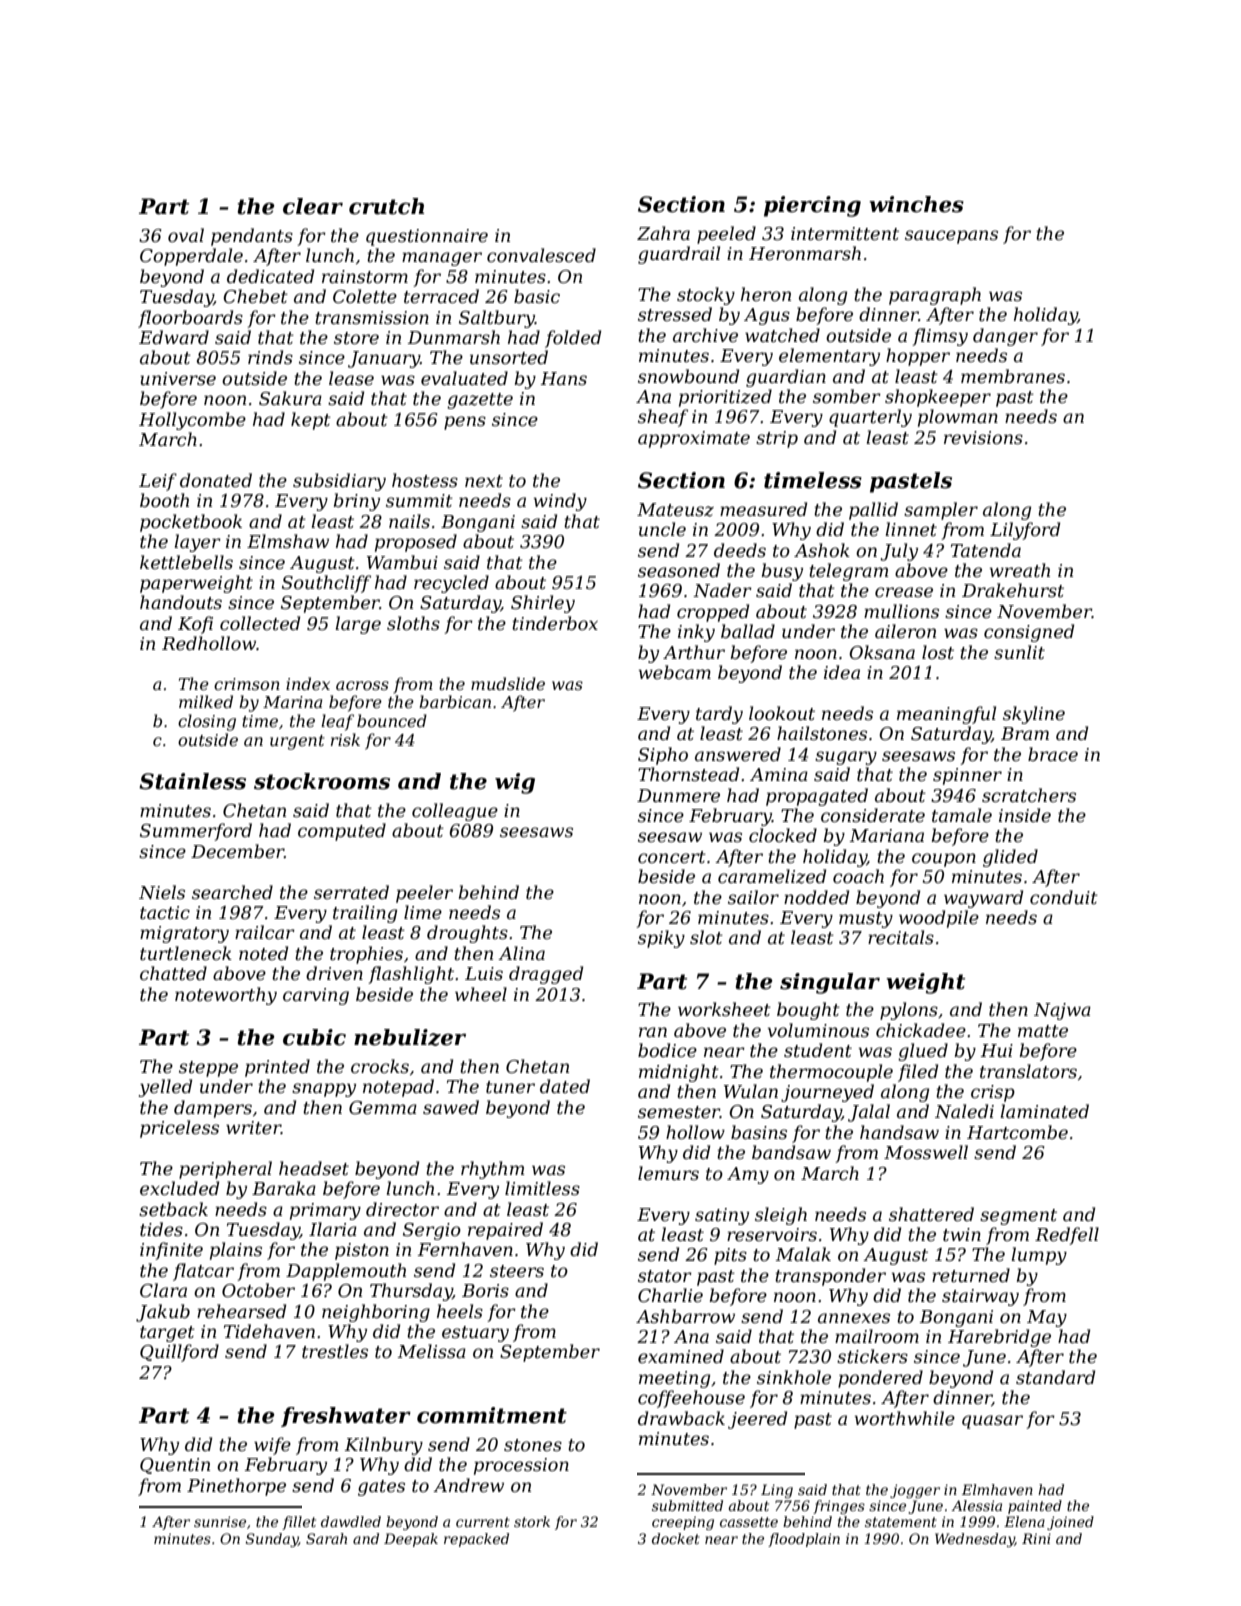 The image size is (1241, 1606). Describe the element at coordinates (726, 235) in the document. I see `peeled` at that location.
